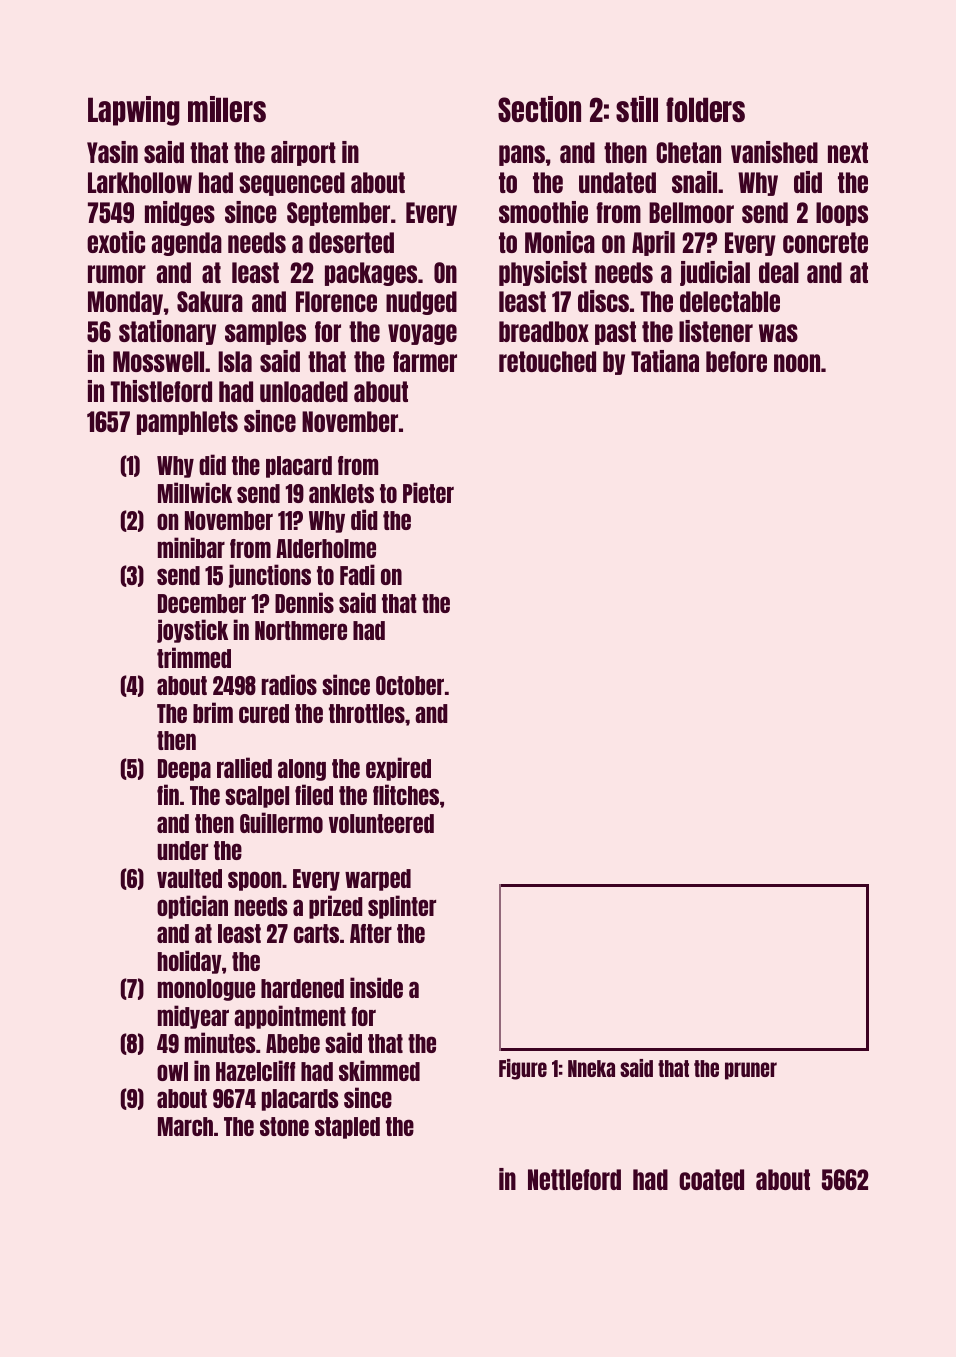 This screenshot has width=956, height=1357. I want to click on listener, so click(716, 331).
